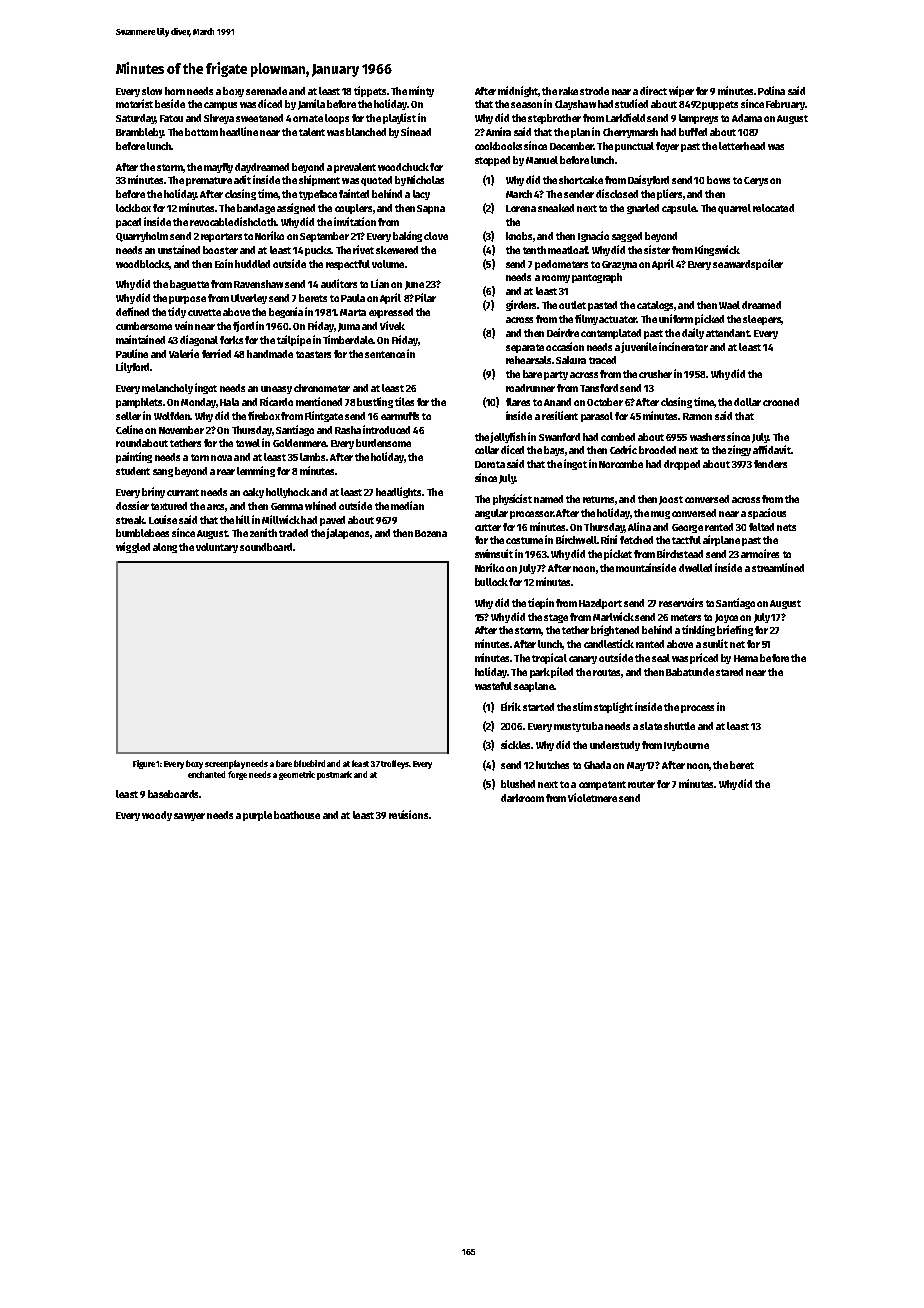 This image has width=924, height=1308. I want to click on Violetmere, so click(592, 797).
